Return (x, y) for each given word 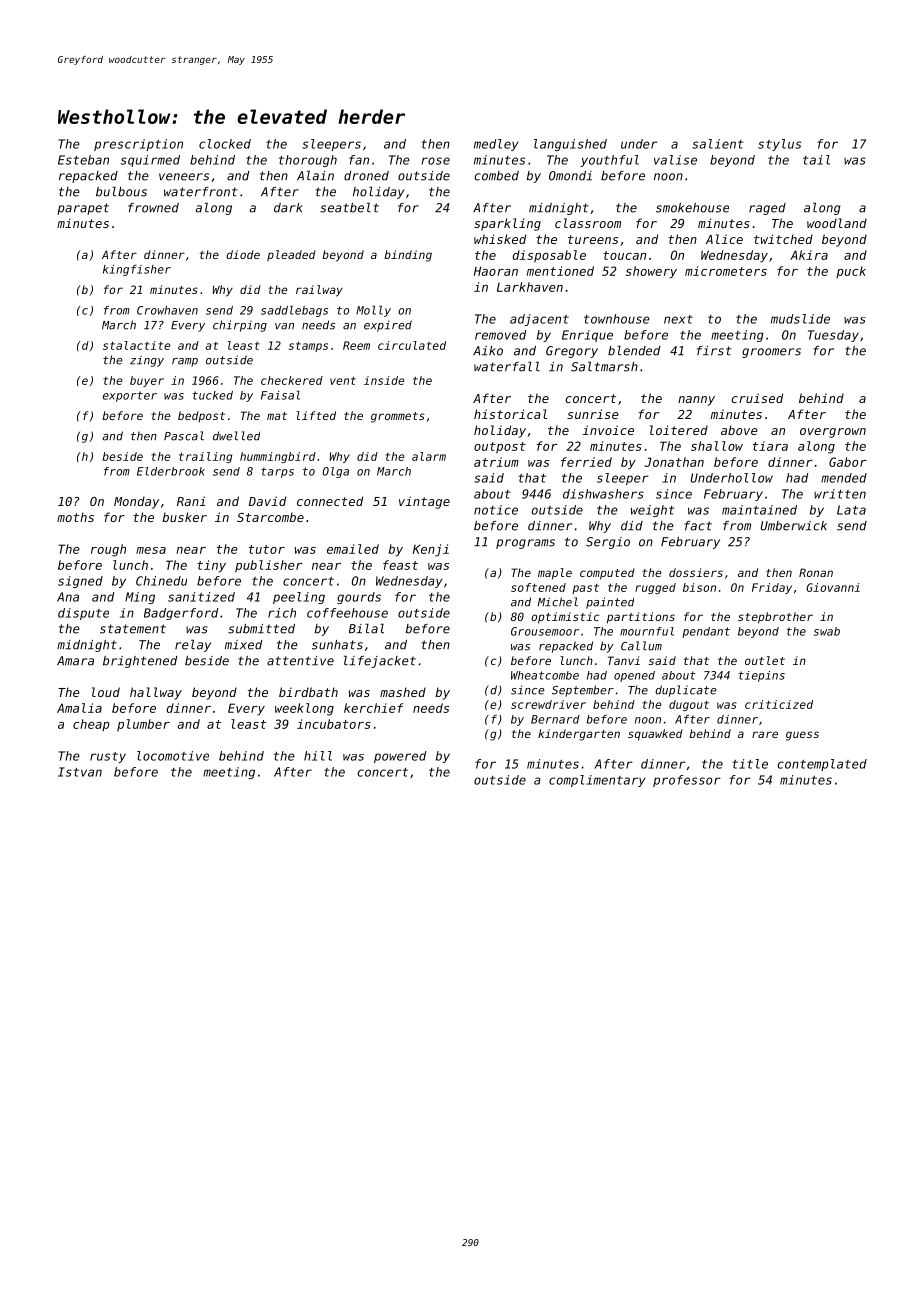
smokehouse (692, 208)
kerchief (374, 708)
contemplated (822, 765)
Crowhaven (167, 310)
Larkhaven (530, 287)
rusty (108, 757)
